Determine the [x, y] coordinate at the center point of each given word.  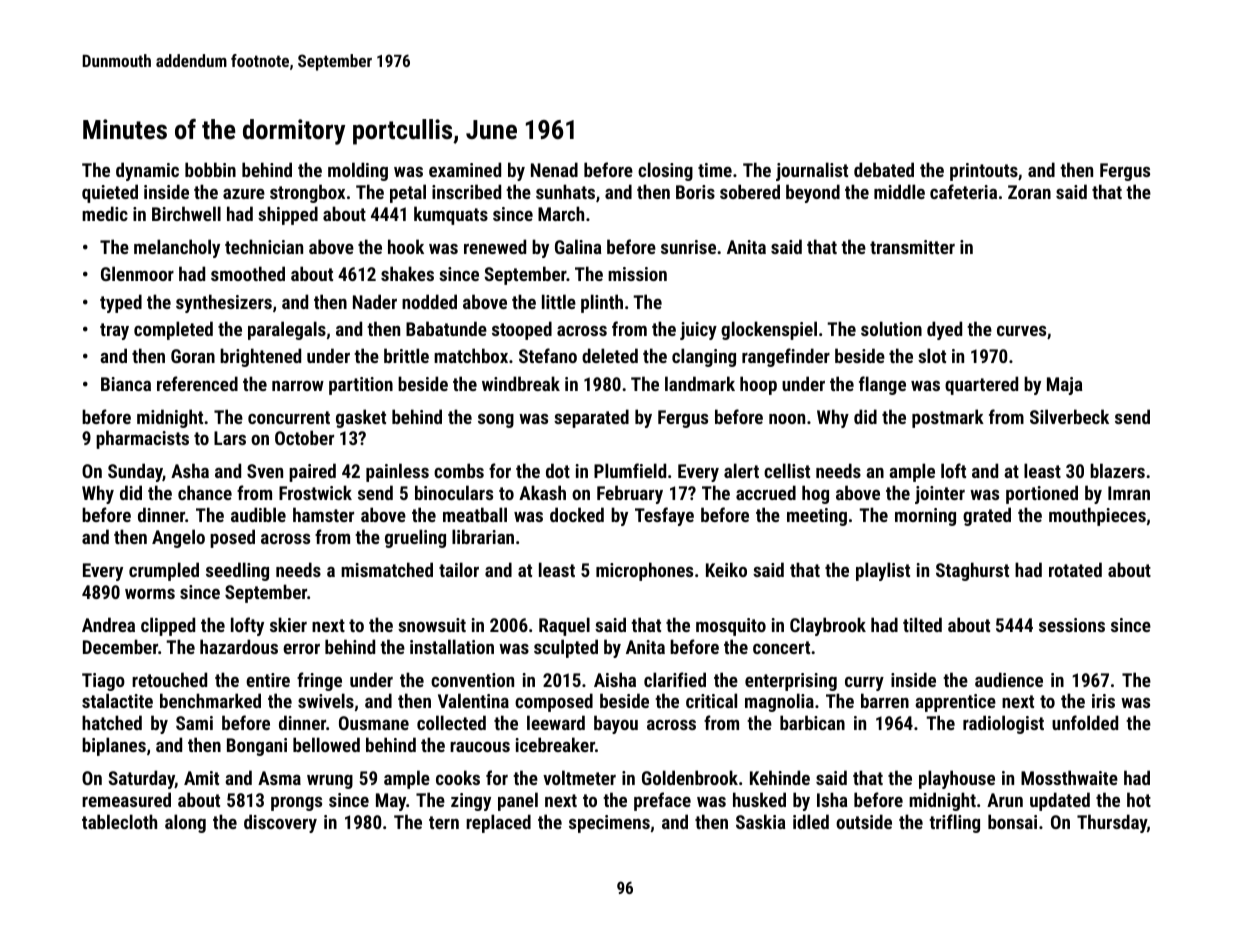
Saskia [761, 821]
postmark [948, 418]
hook [406, 246]
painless [397, 472]
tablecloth [119, 821]
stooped [522, 330]
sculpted [566, 648]
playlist [883, 571]
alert [741, 470]
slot [932, 355]
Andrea [108, 624]
